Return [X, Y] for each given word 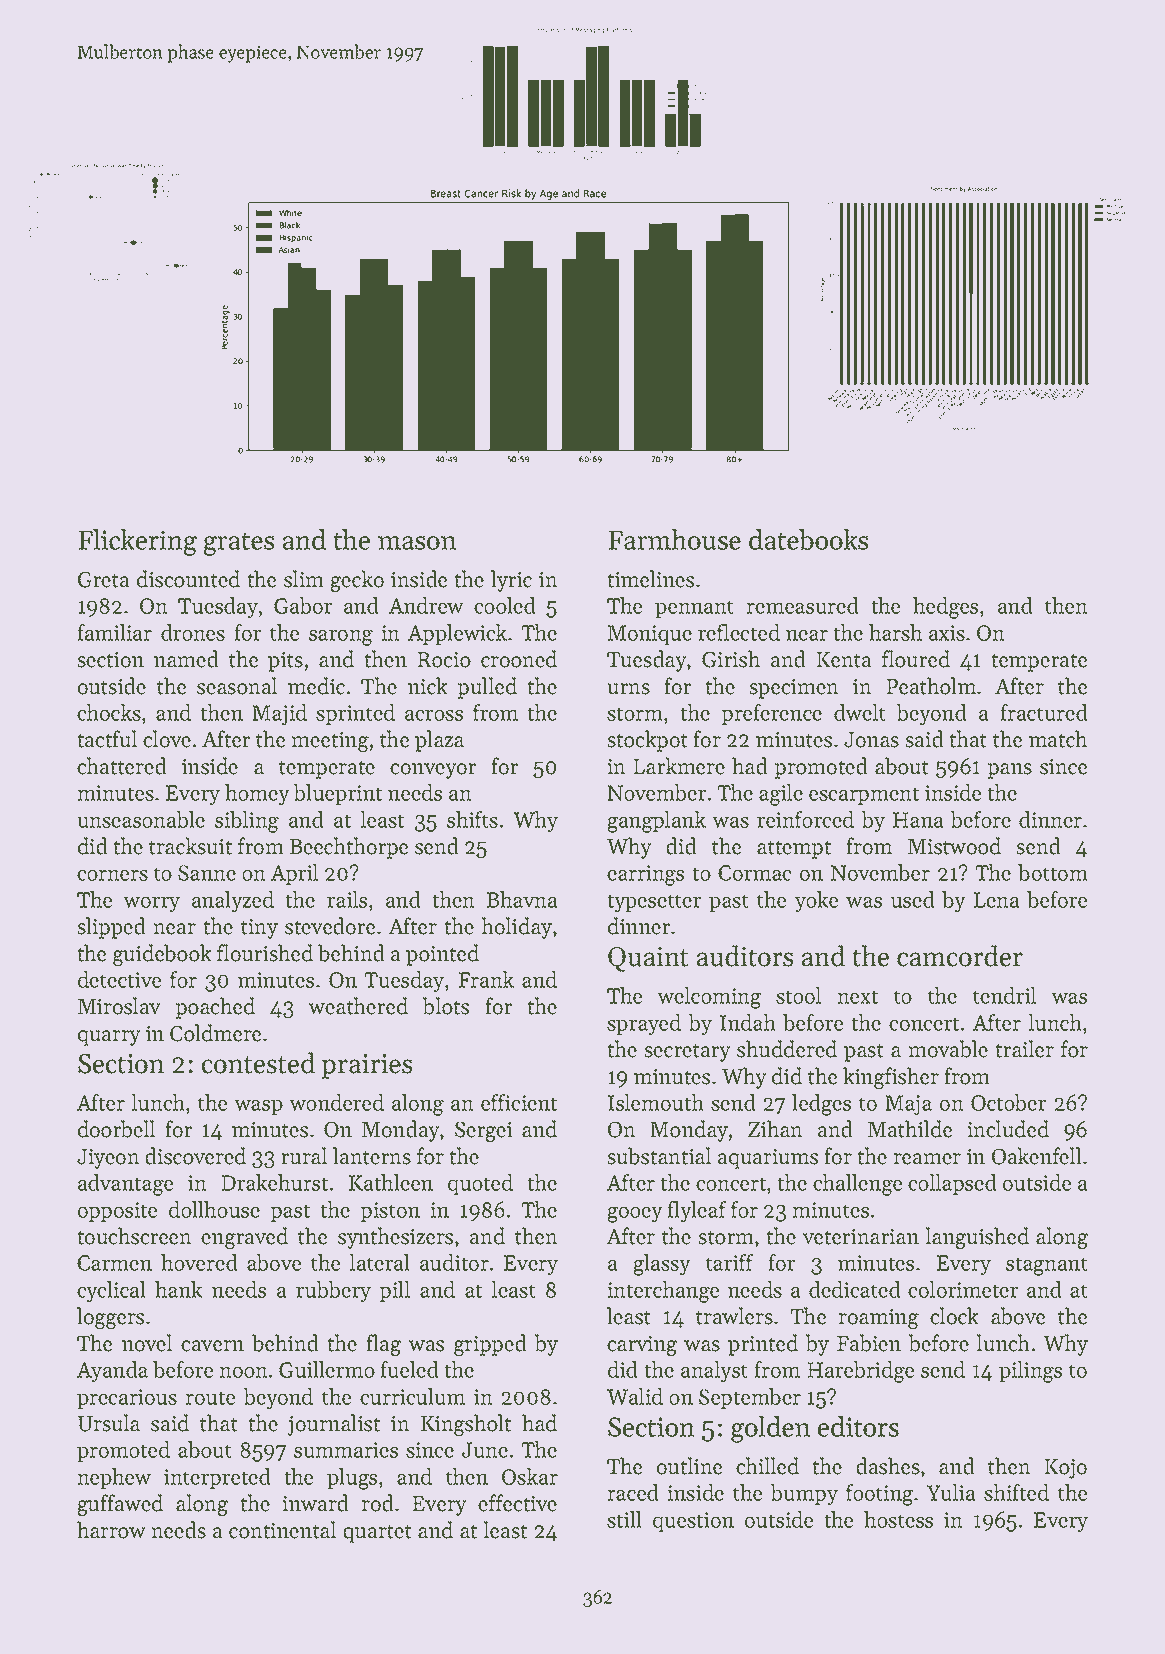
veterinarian [860, 1237]
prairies [366, 1066]
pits [285, 662]
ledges [821, 1105]
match [1058, 739]
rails [347, 899]
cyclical [111, 1291]
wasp [258, 1107]
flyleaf [697, 1211]
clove [167, 739]
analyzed [233, 901]
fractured [1044, 712]
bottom [1053, 872]
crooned [519, 659]
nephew [114, 1478]
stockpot [647, 741]
